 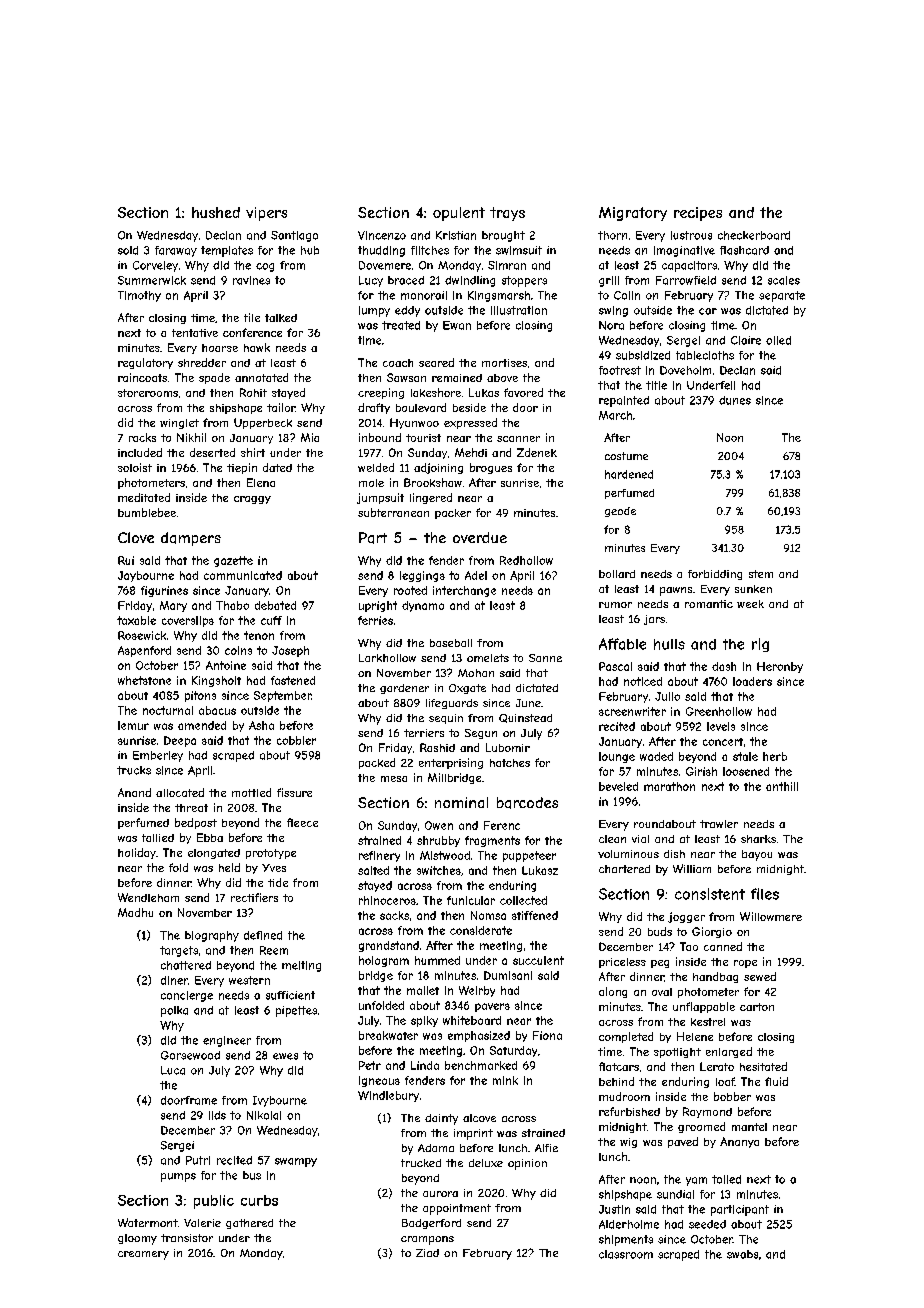 What do you see at coordinates (128, 250) in the screenshot?
I see `sold` at bounding box center [128, 250].
